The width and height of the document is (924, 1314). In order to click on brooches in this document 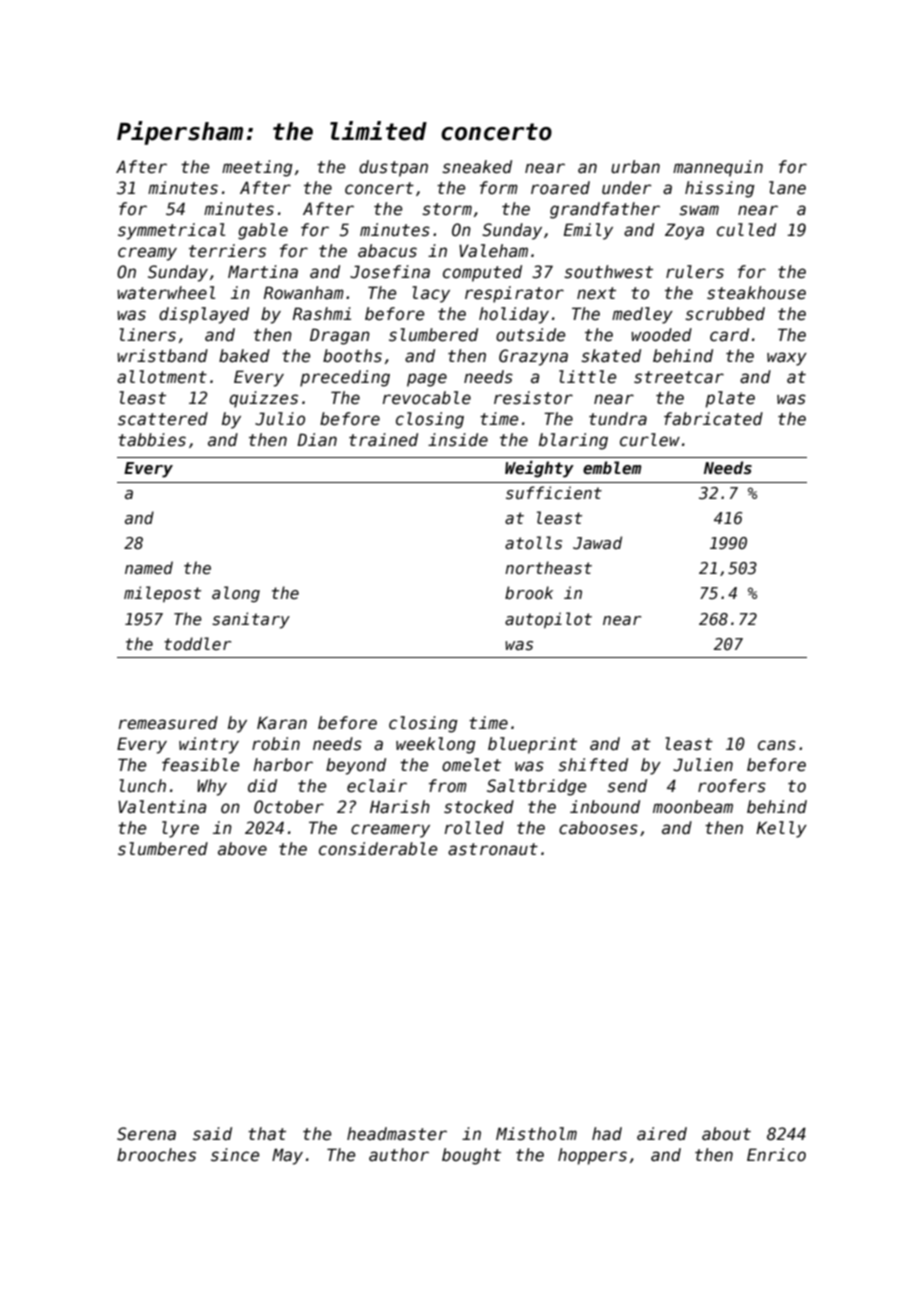, I will do `click(156, 1155)`.
